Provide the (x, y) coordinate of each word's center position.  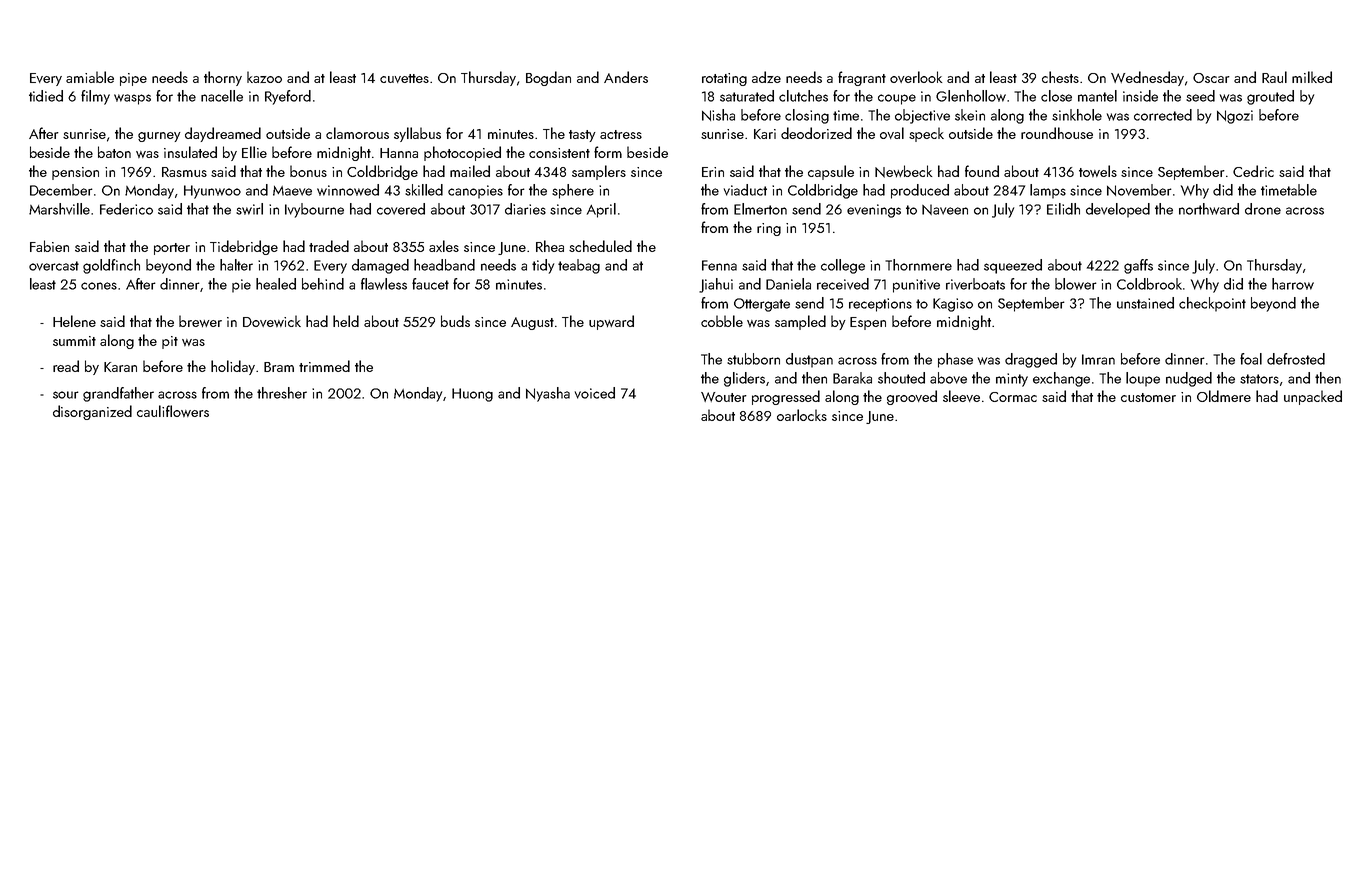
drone (1263, 209)
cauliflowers (173, 411)
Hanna (399, 153)
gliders (744, 379)
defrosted (1296, 359)
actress (621, 134)
